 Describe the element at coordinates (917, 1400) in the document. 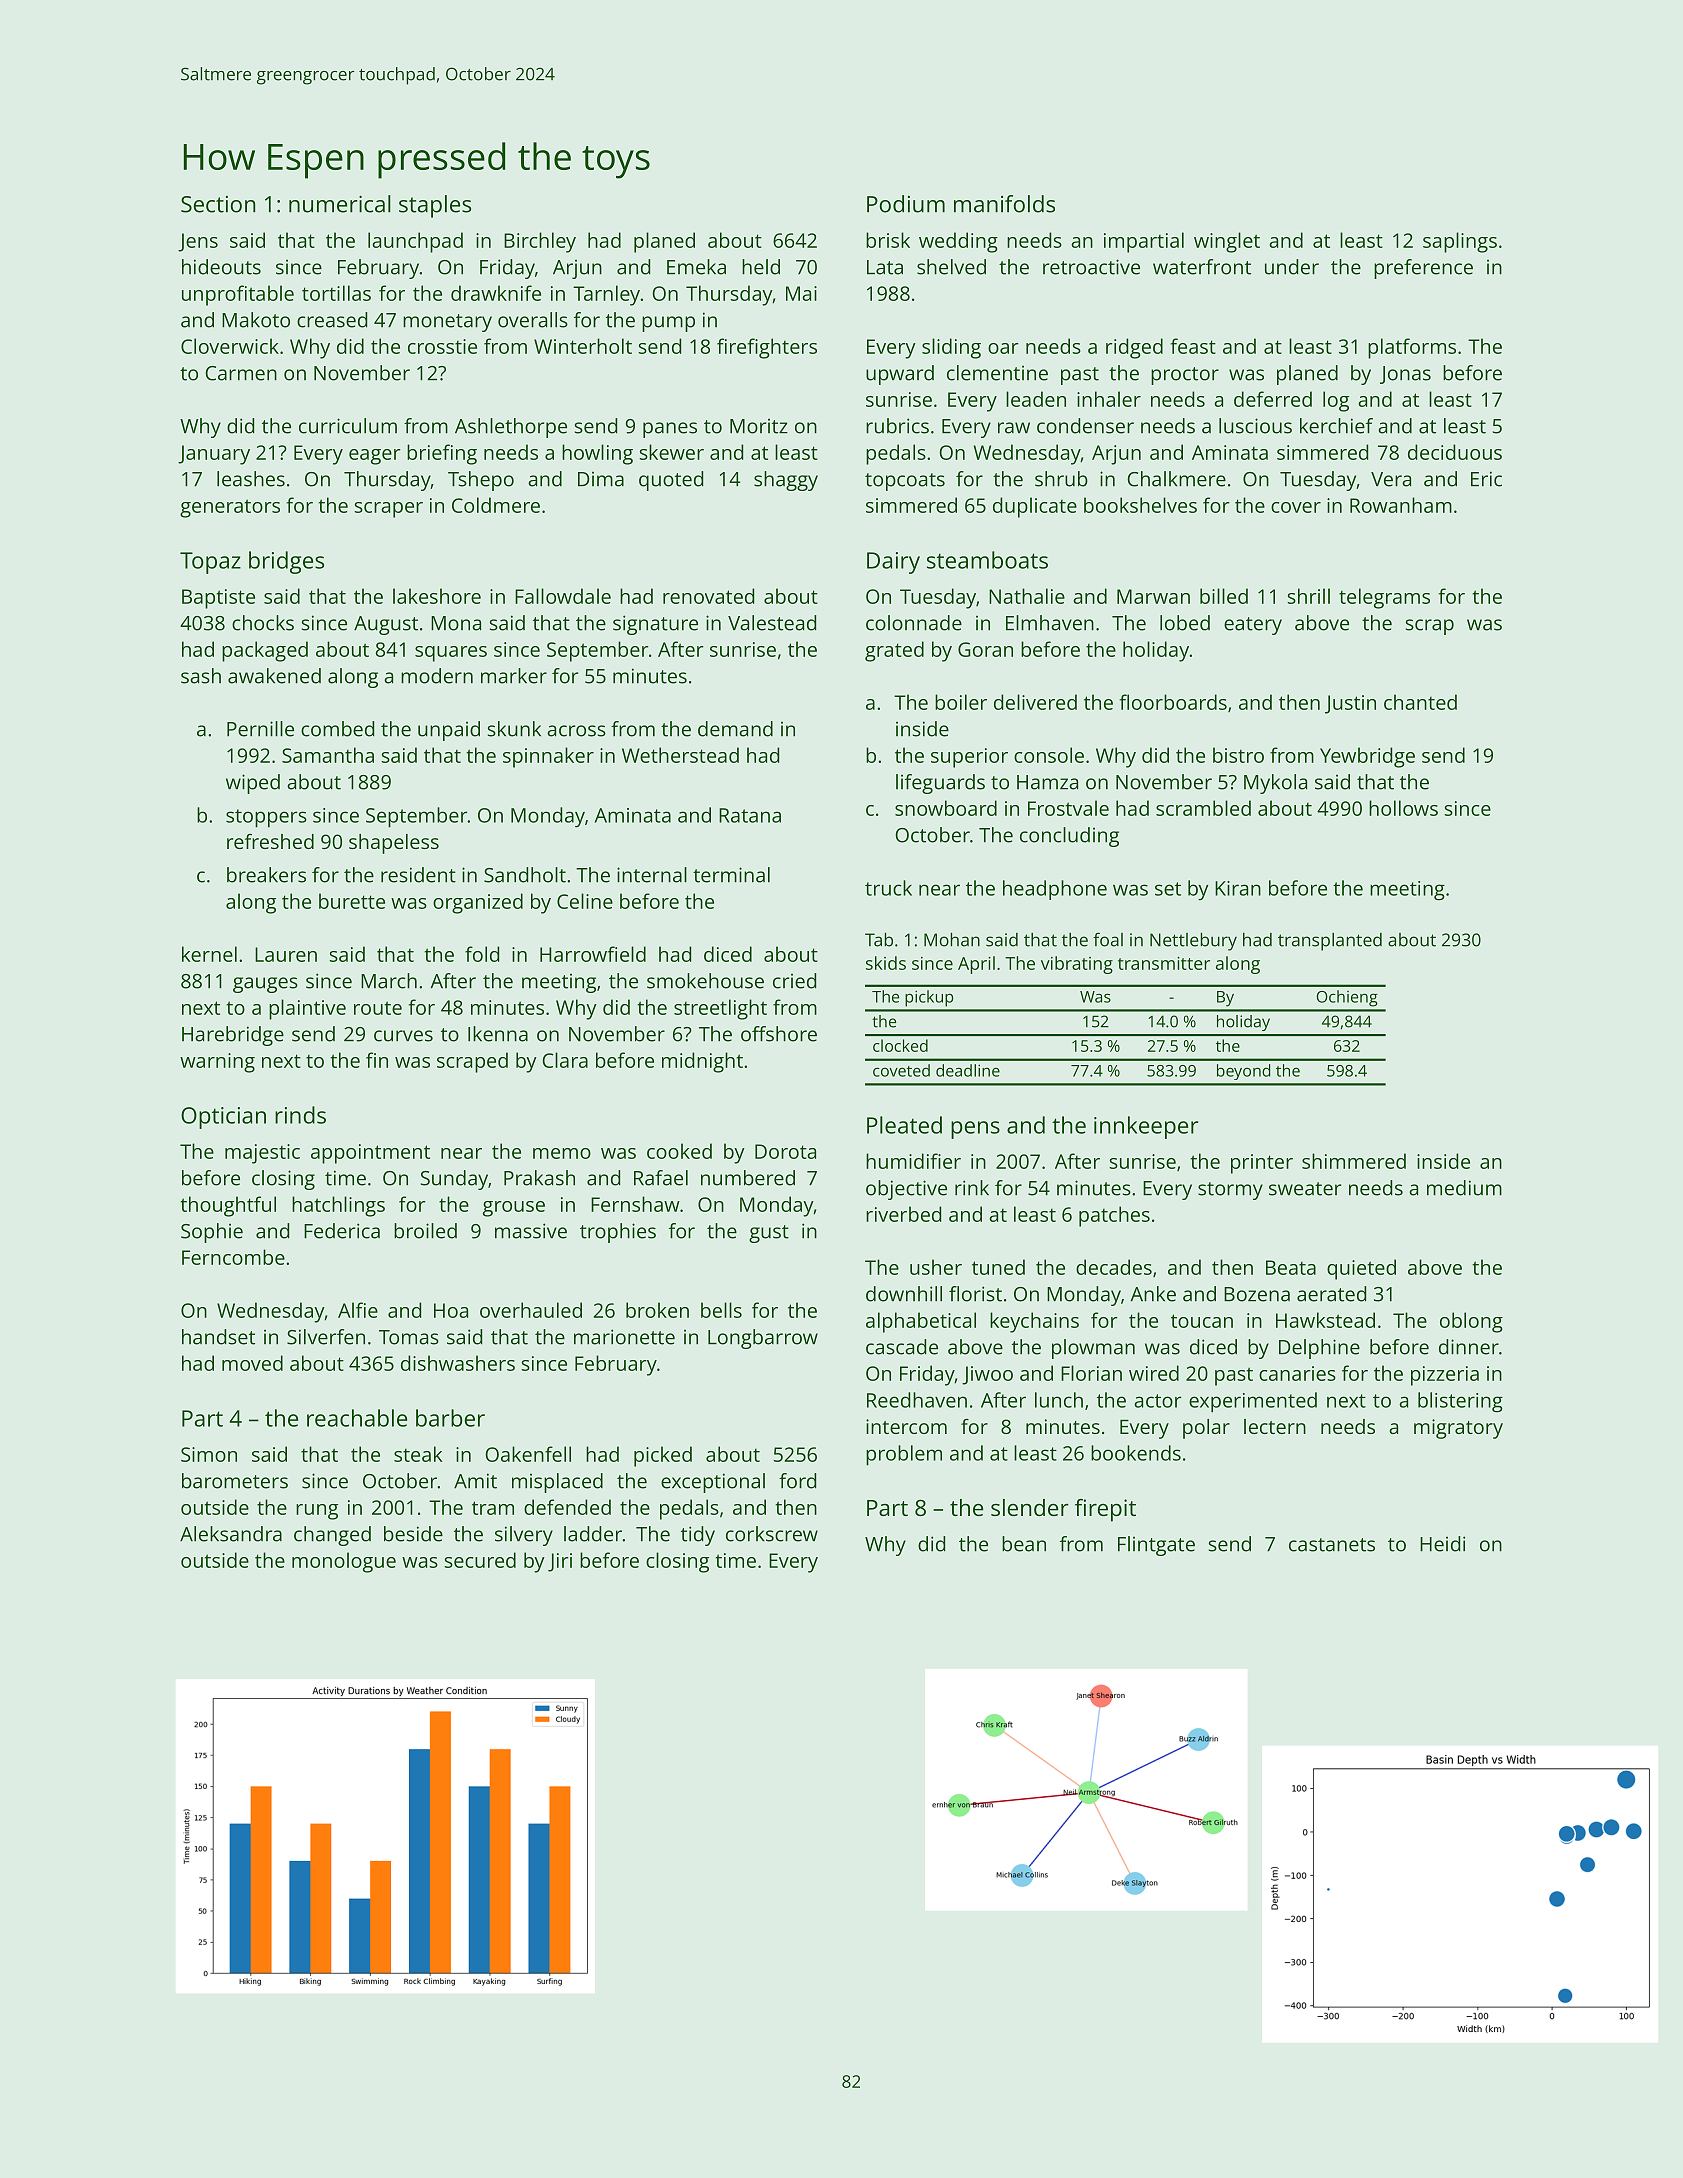

I see `Reedhaven` at that location.
